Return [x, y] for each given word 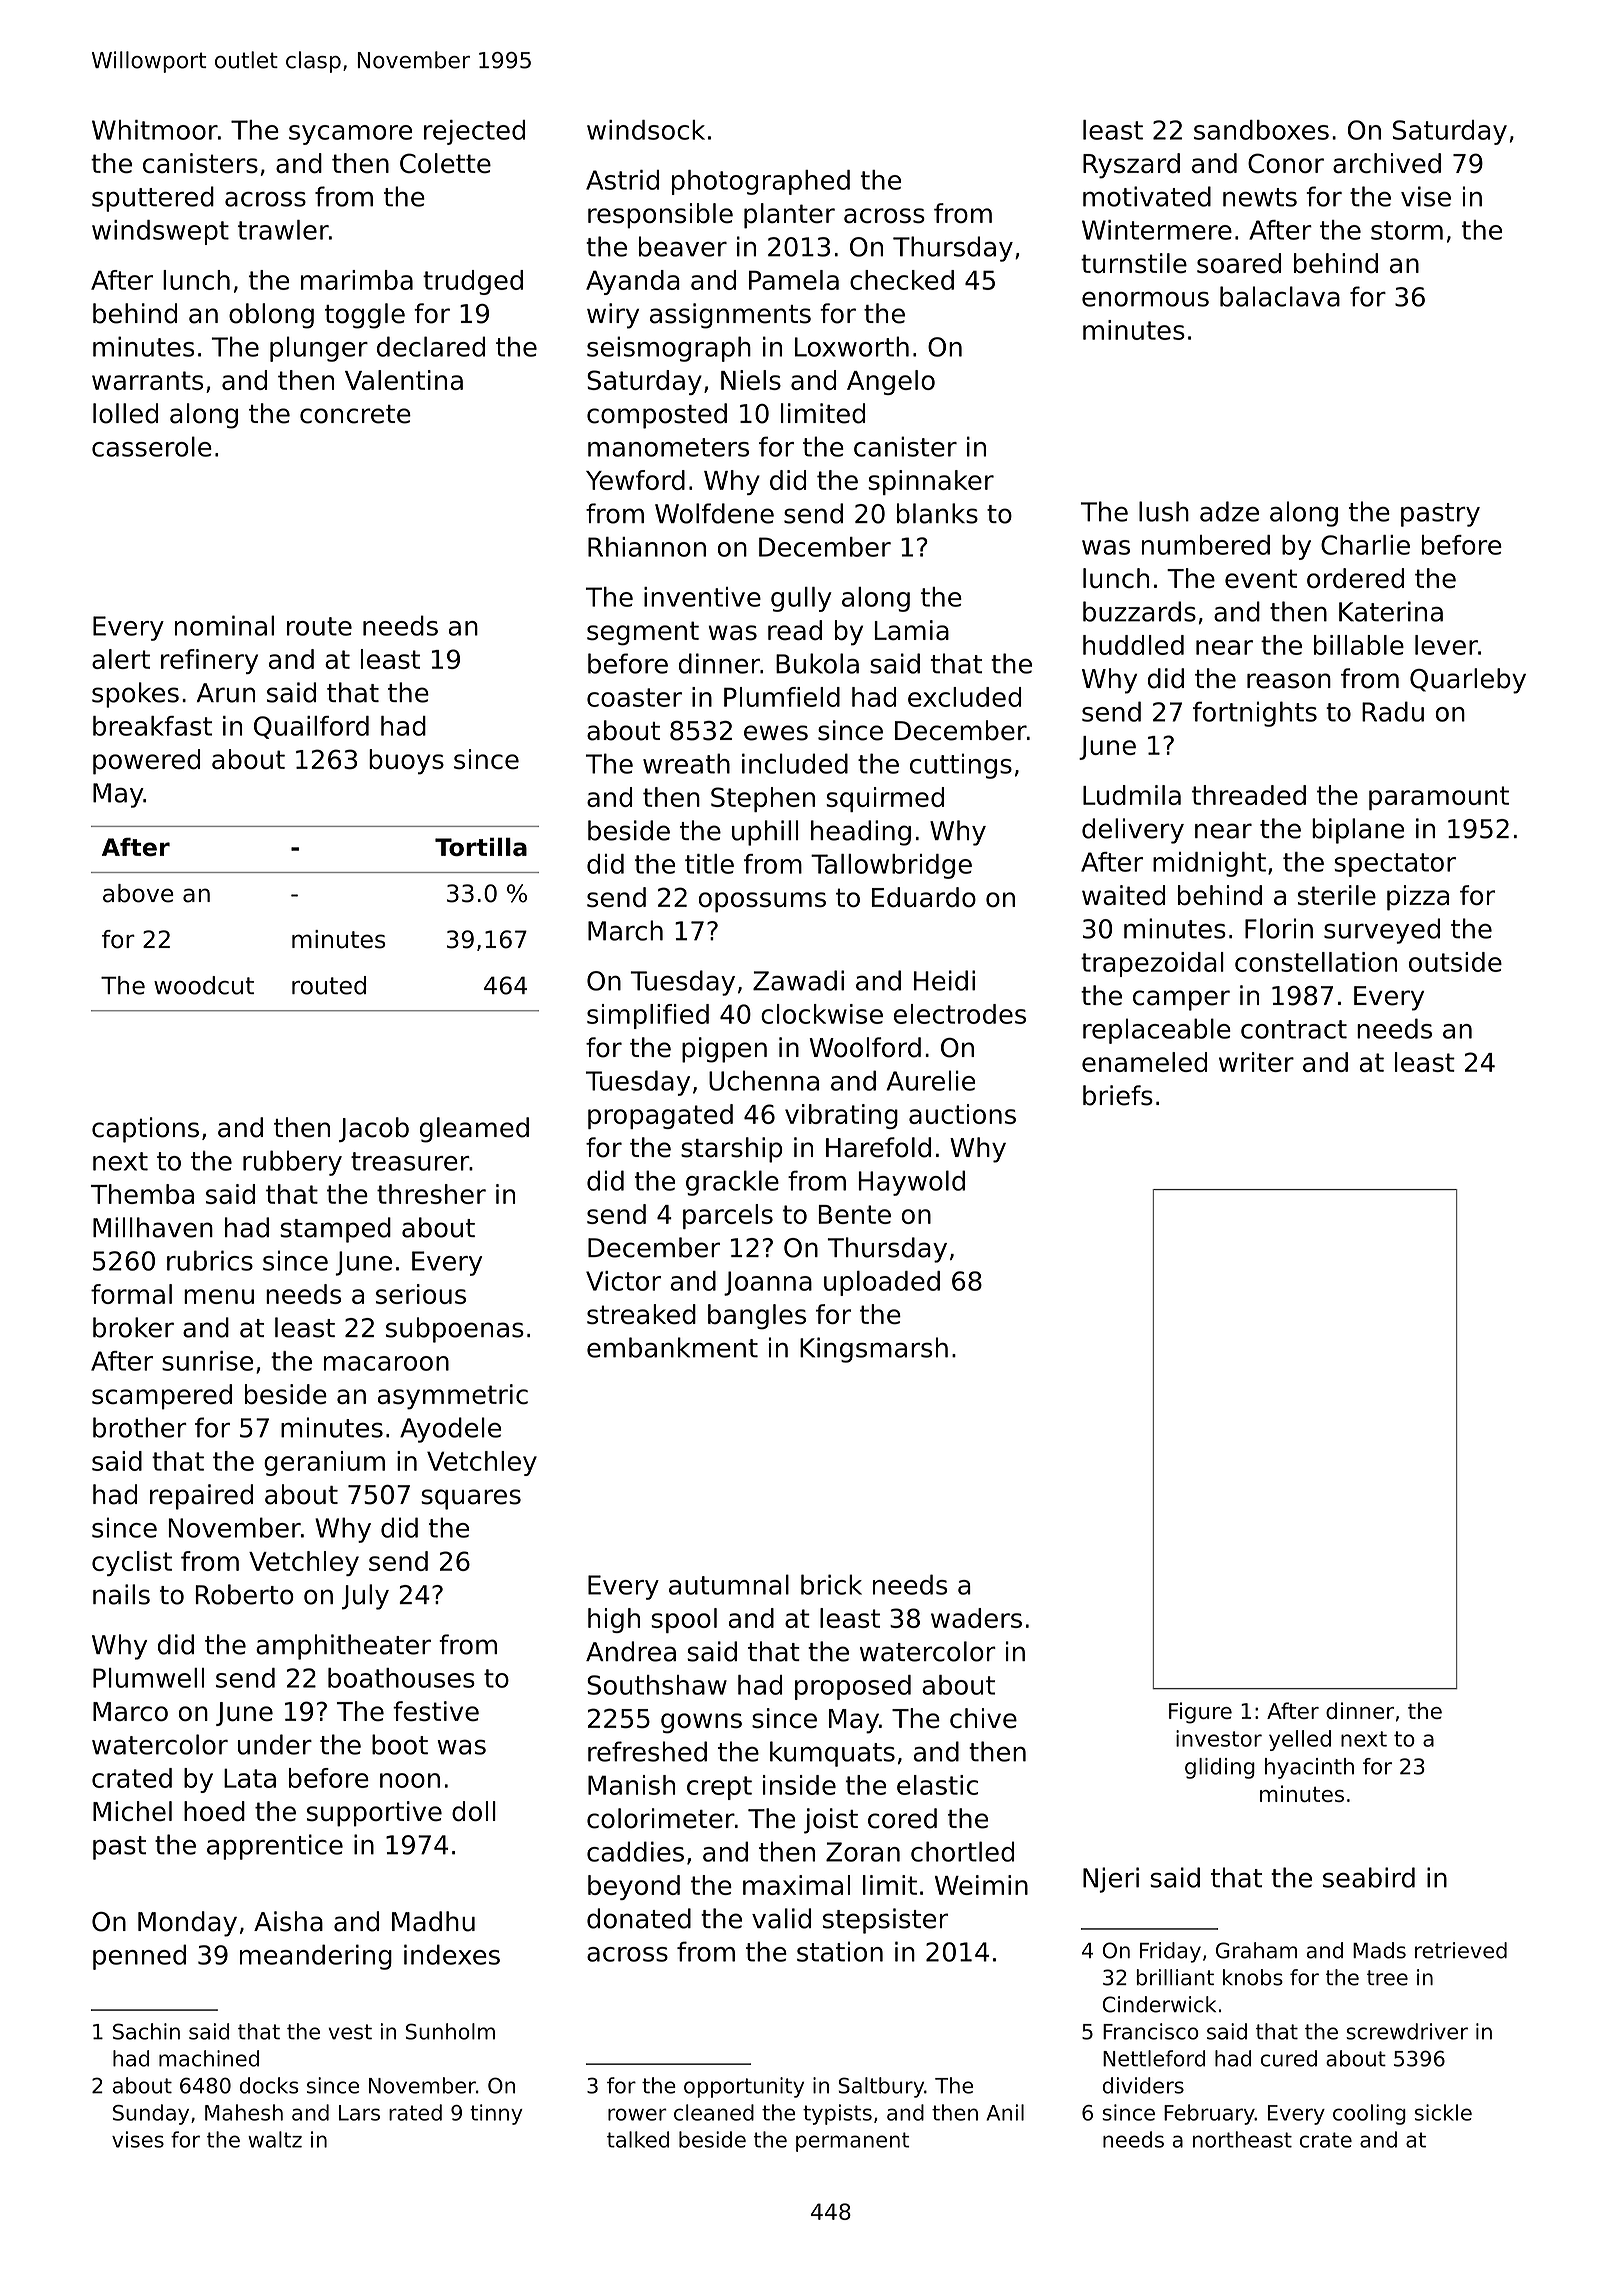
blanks [937, 513]
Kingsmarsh [874, 1350]
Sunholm [450, 2031]
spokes [135, 695]
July [365, 1597]
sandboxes [1261, 130]
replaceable [1157, 1031]
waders [976, 1618]
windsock [646, 130]
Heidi [944, 980]
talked [638, 2139]
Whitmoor [155, 130]
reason [1289, 681]
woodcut [204, 985]
